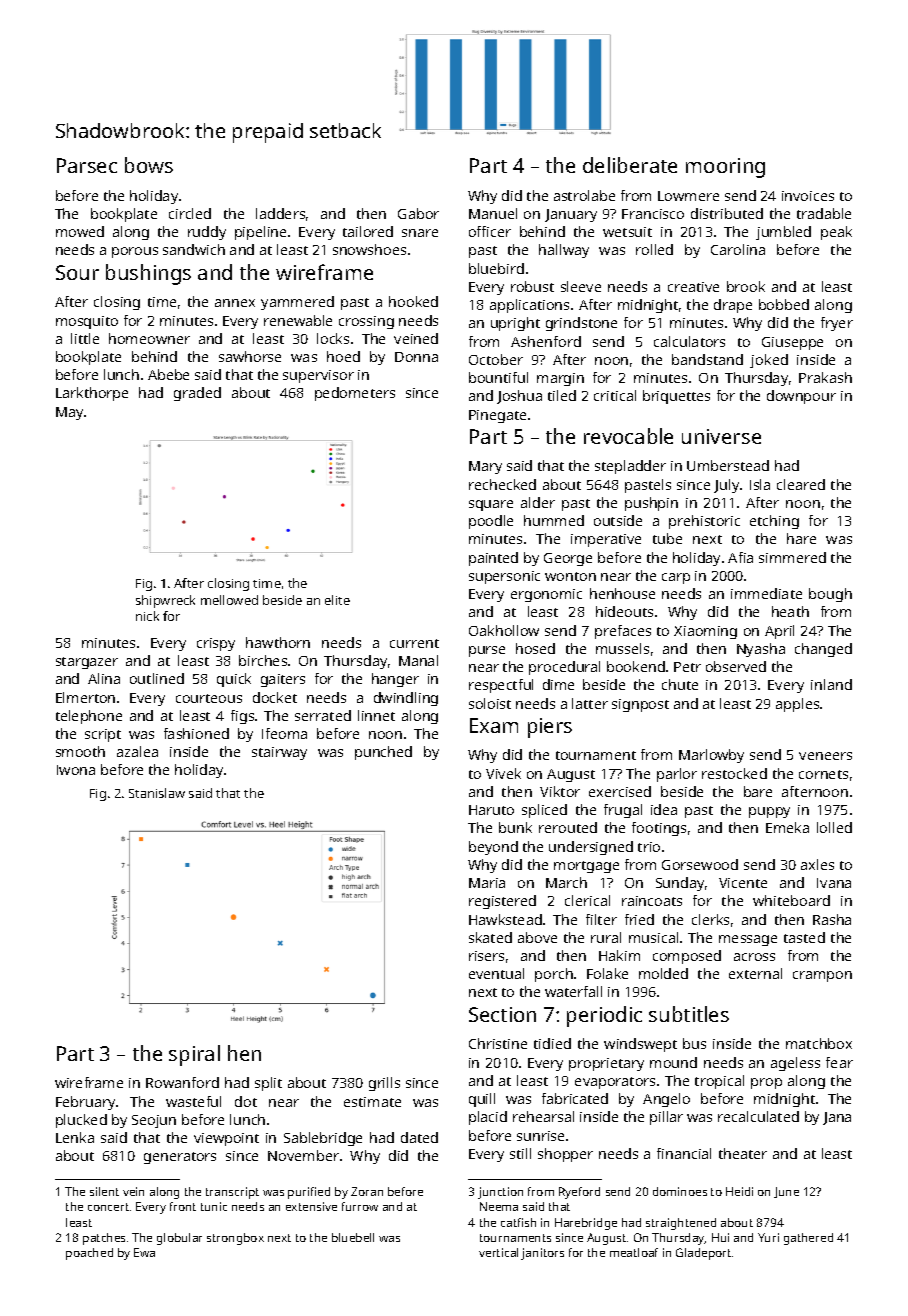  I want to click on Lowmere, so click(688, 196).
